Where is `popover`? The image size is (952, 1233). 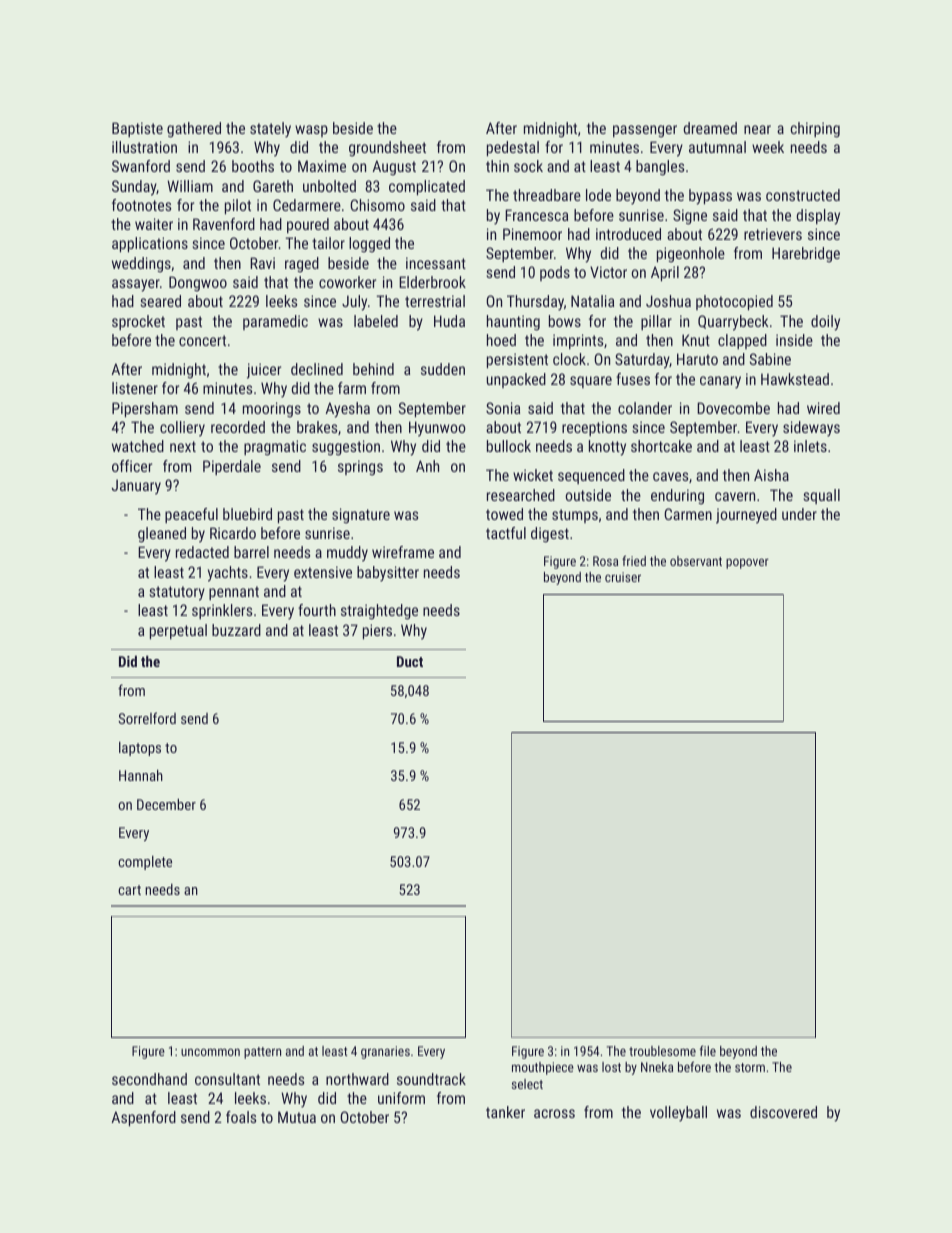 popover is located at coordinates (747, 563).
